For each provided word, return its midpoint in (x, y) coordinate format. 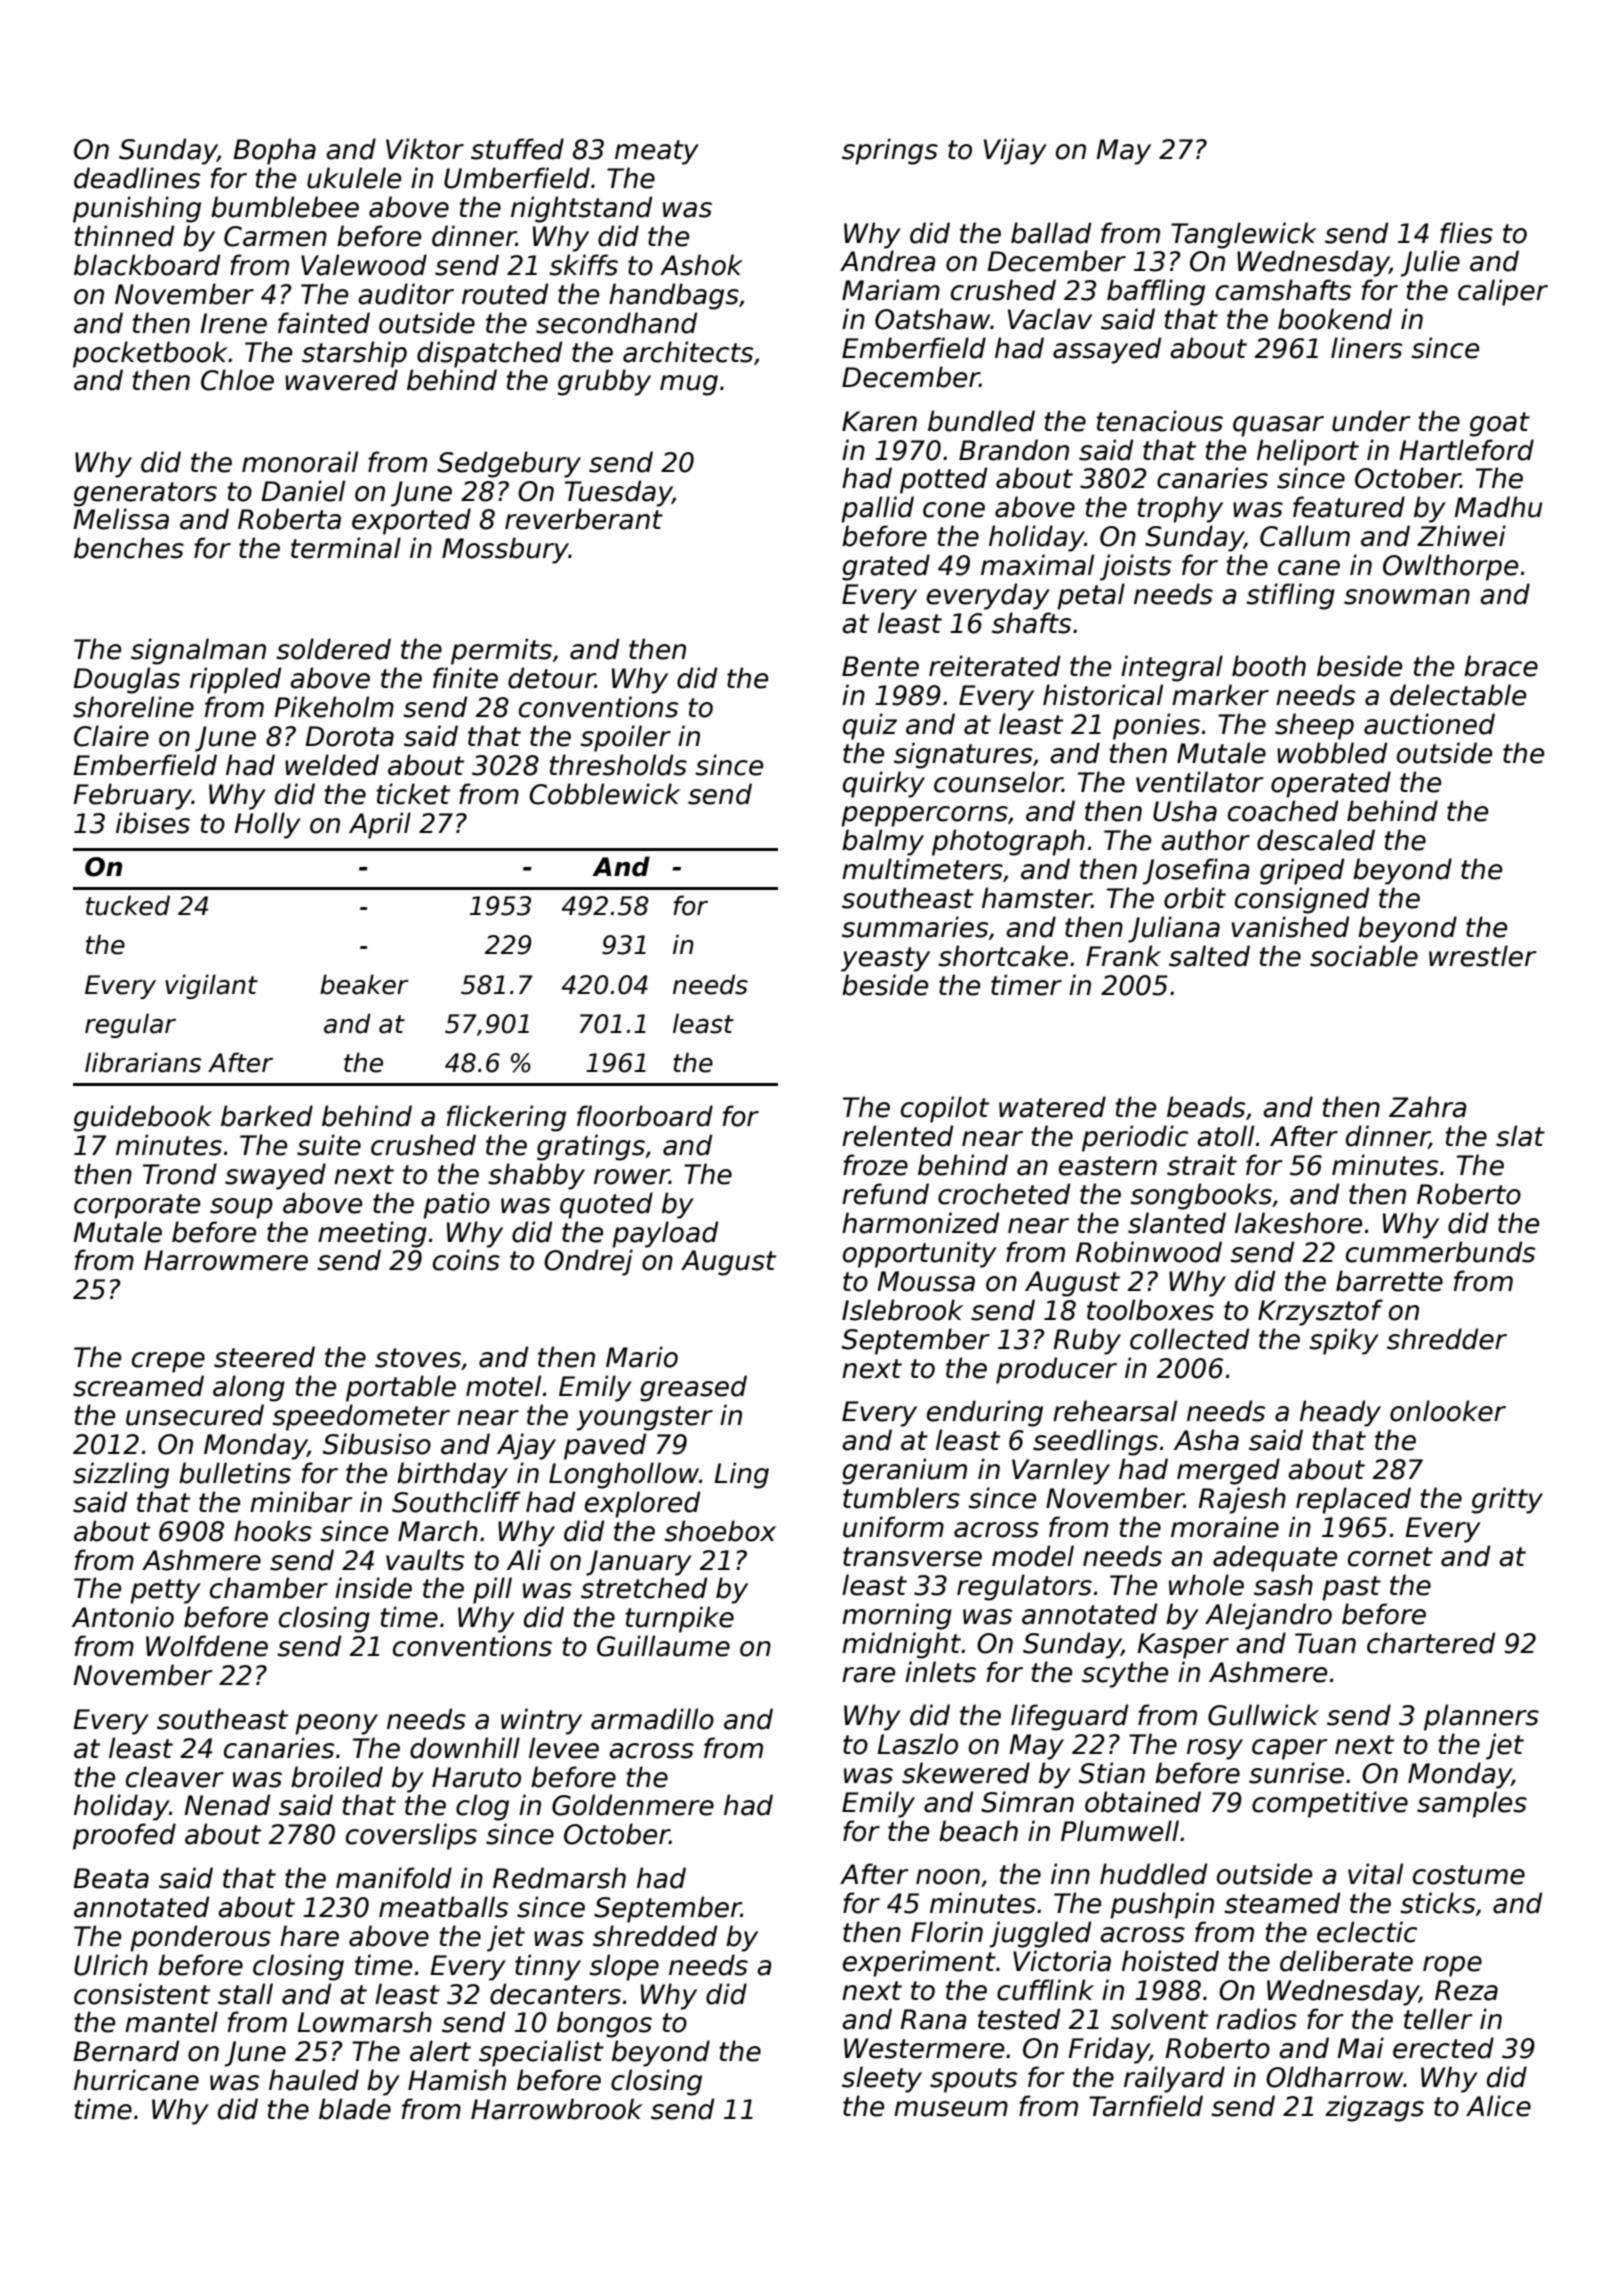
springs (890, 151)
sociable (1364, 956)
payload (665, 1234)
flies (1466, 233)
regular (130, 1025)
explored (642, 1504)
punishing (137, 209)
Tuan (1325, 1643)
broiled (337, 1777)
